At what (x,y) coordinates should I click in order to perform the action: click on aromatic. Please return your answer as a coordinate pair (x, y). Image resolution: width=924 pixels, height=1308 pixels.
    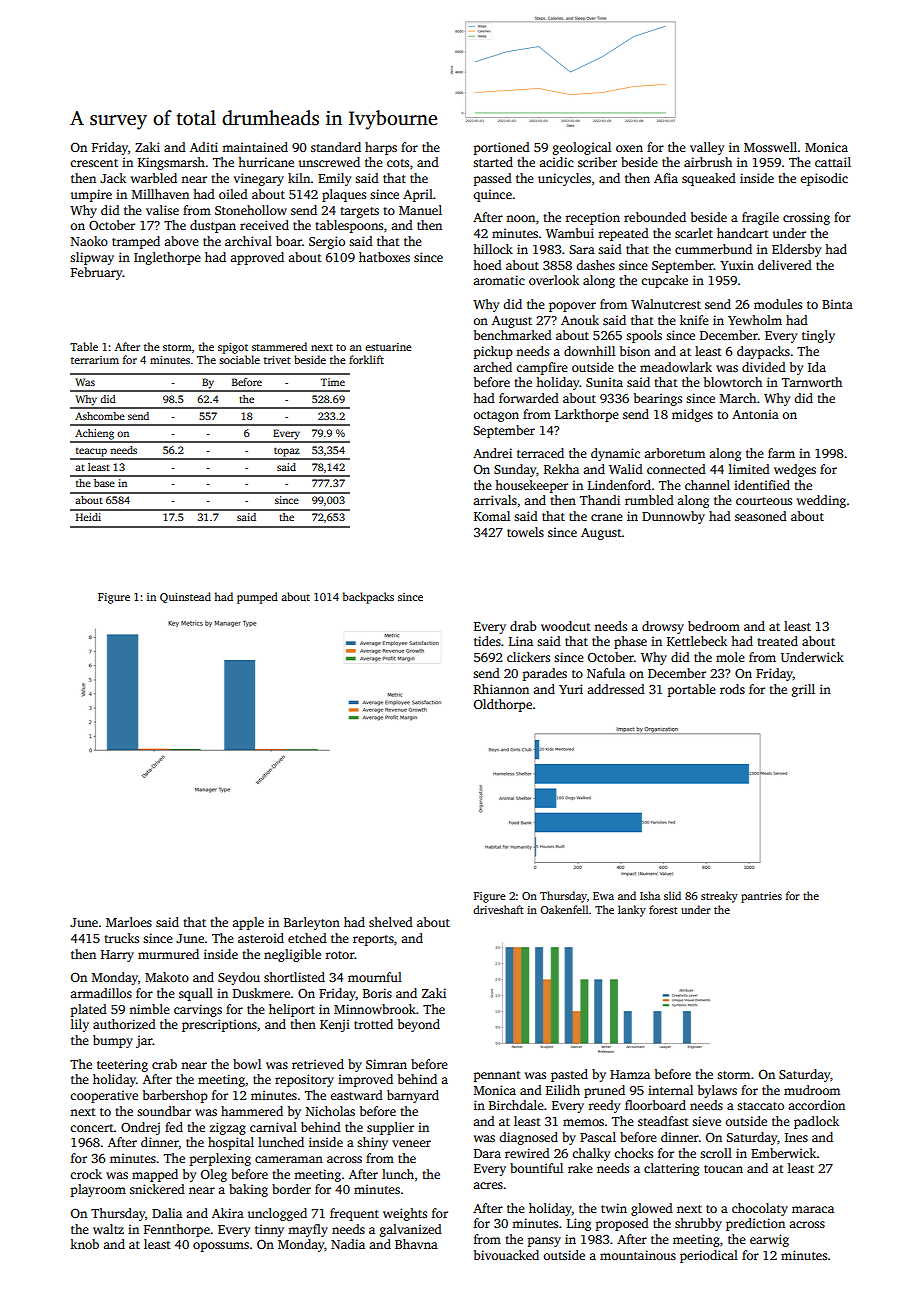
    Looking at the image, I should click on (499, 280).
